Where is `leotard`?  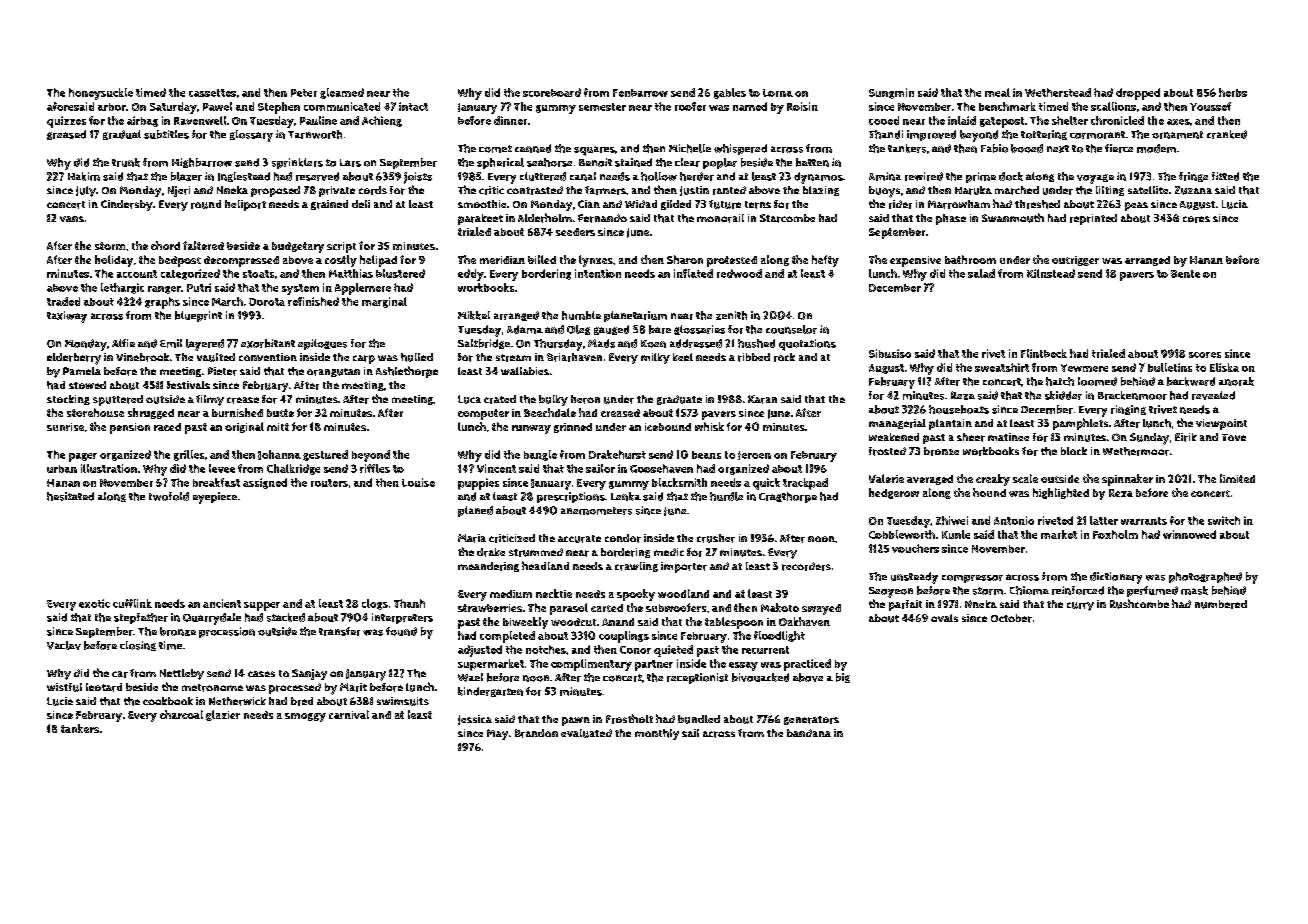 leotard is located at coordinates (104, 687).
